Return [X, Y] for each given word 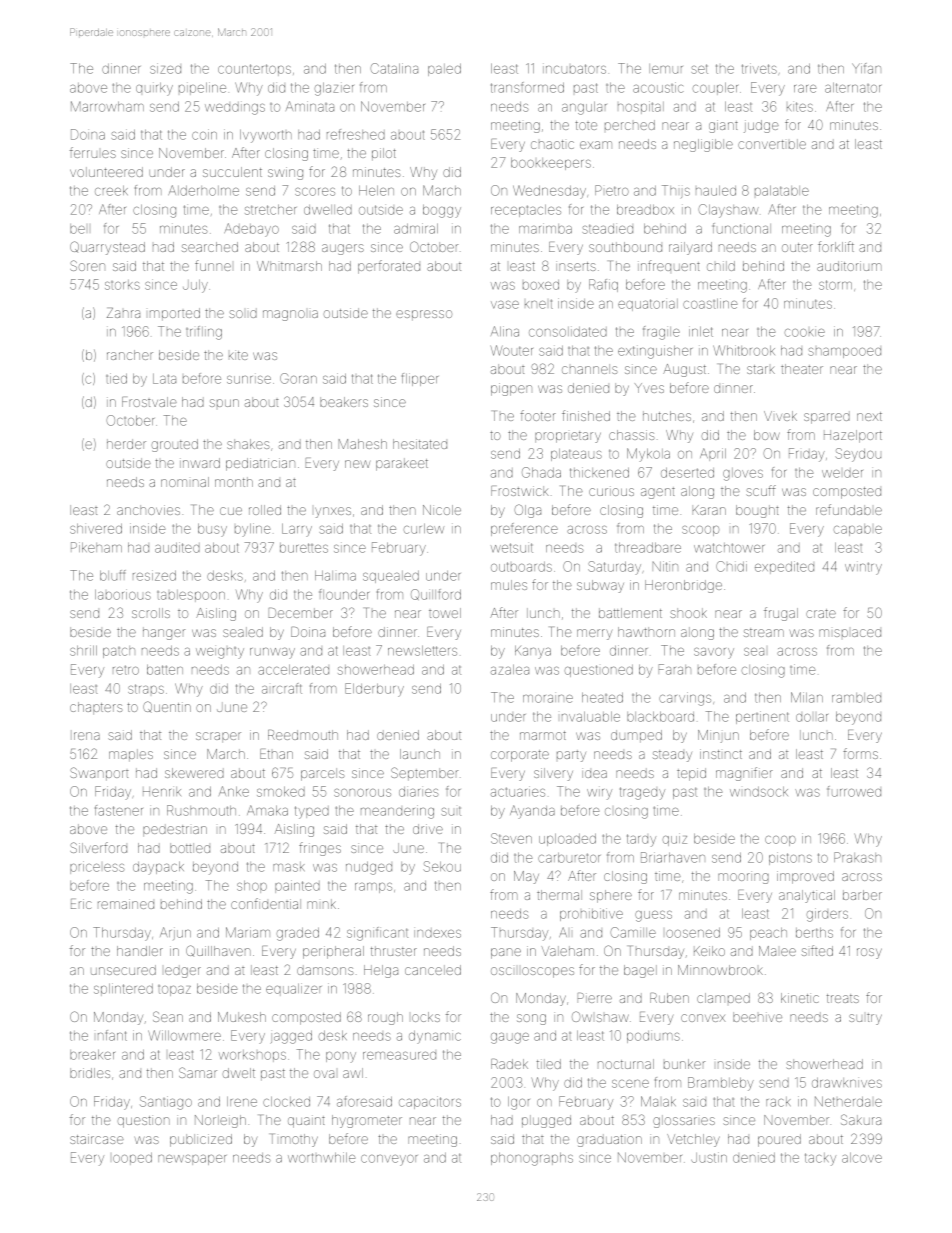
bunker [684, 1064]
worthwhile [321, 1157]
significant [377, 934]
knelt [539, 304]
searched [210, 247]
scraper [218, 737]
